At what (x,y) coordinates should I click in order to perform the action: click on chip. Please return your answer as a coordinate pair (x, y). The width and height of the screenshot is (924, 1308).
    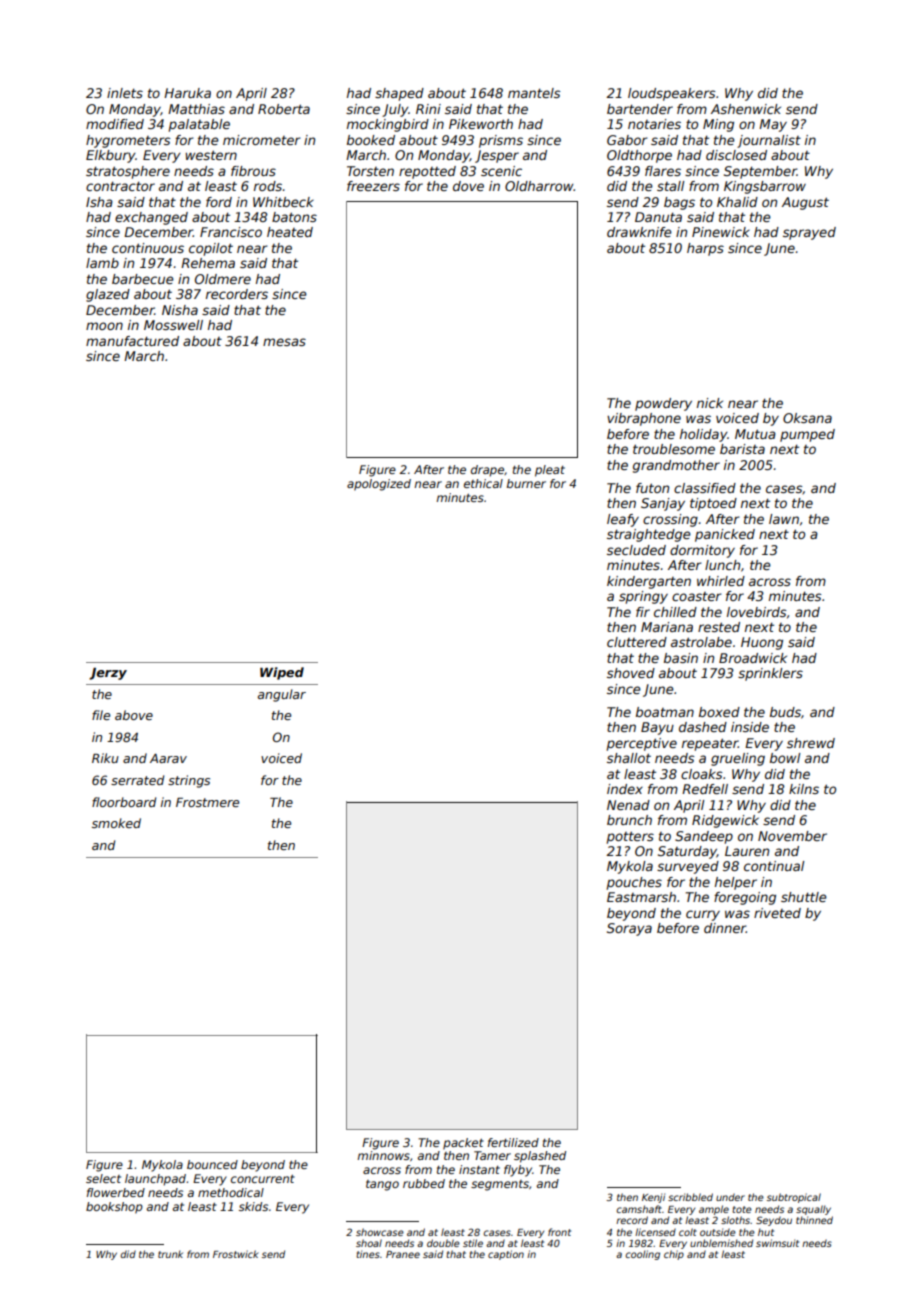
    Looking at the image, I should click on (674, 1255).
